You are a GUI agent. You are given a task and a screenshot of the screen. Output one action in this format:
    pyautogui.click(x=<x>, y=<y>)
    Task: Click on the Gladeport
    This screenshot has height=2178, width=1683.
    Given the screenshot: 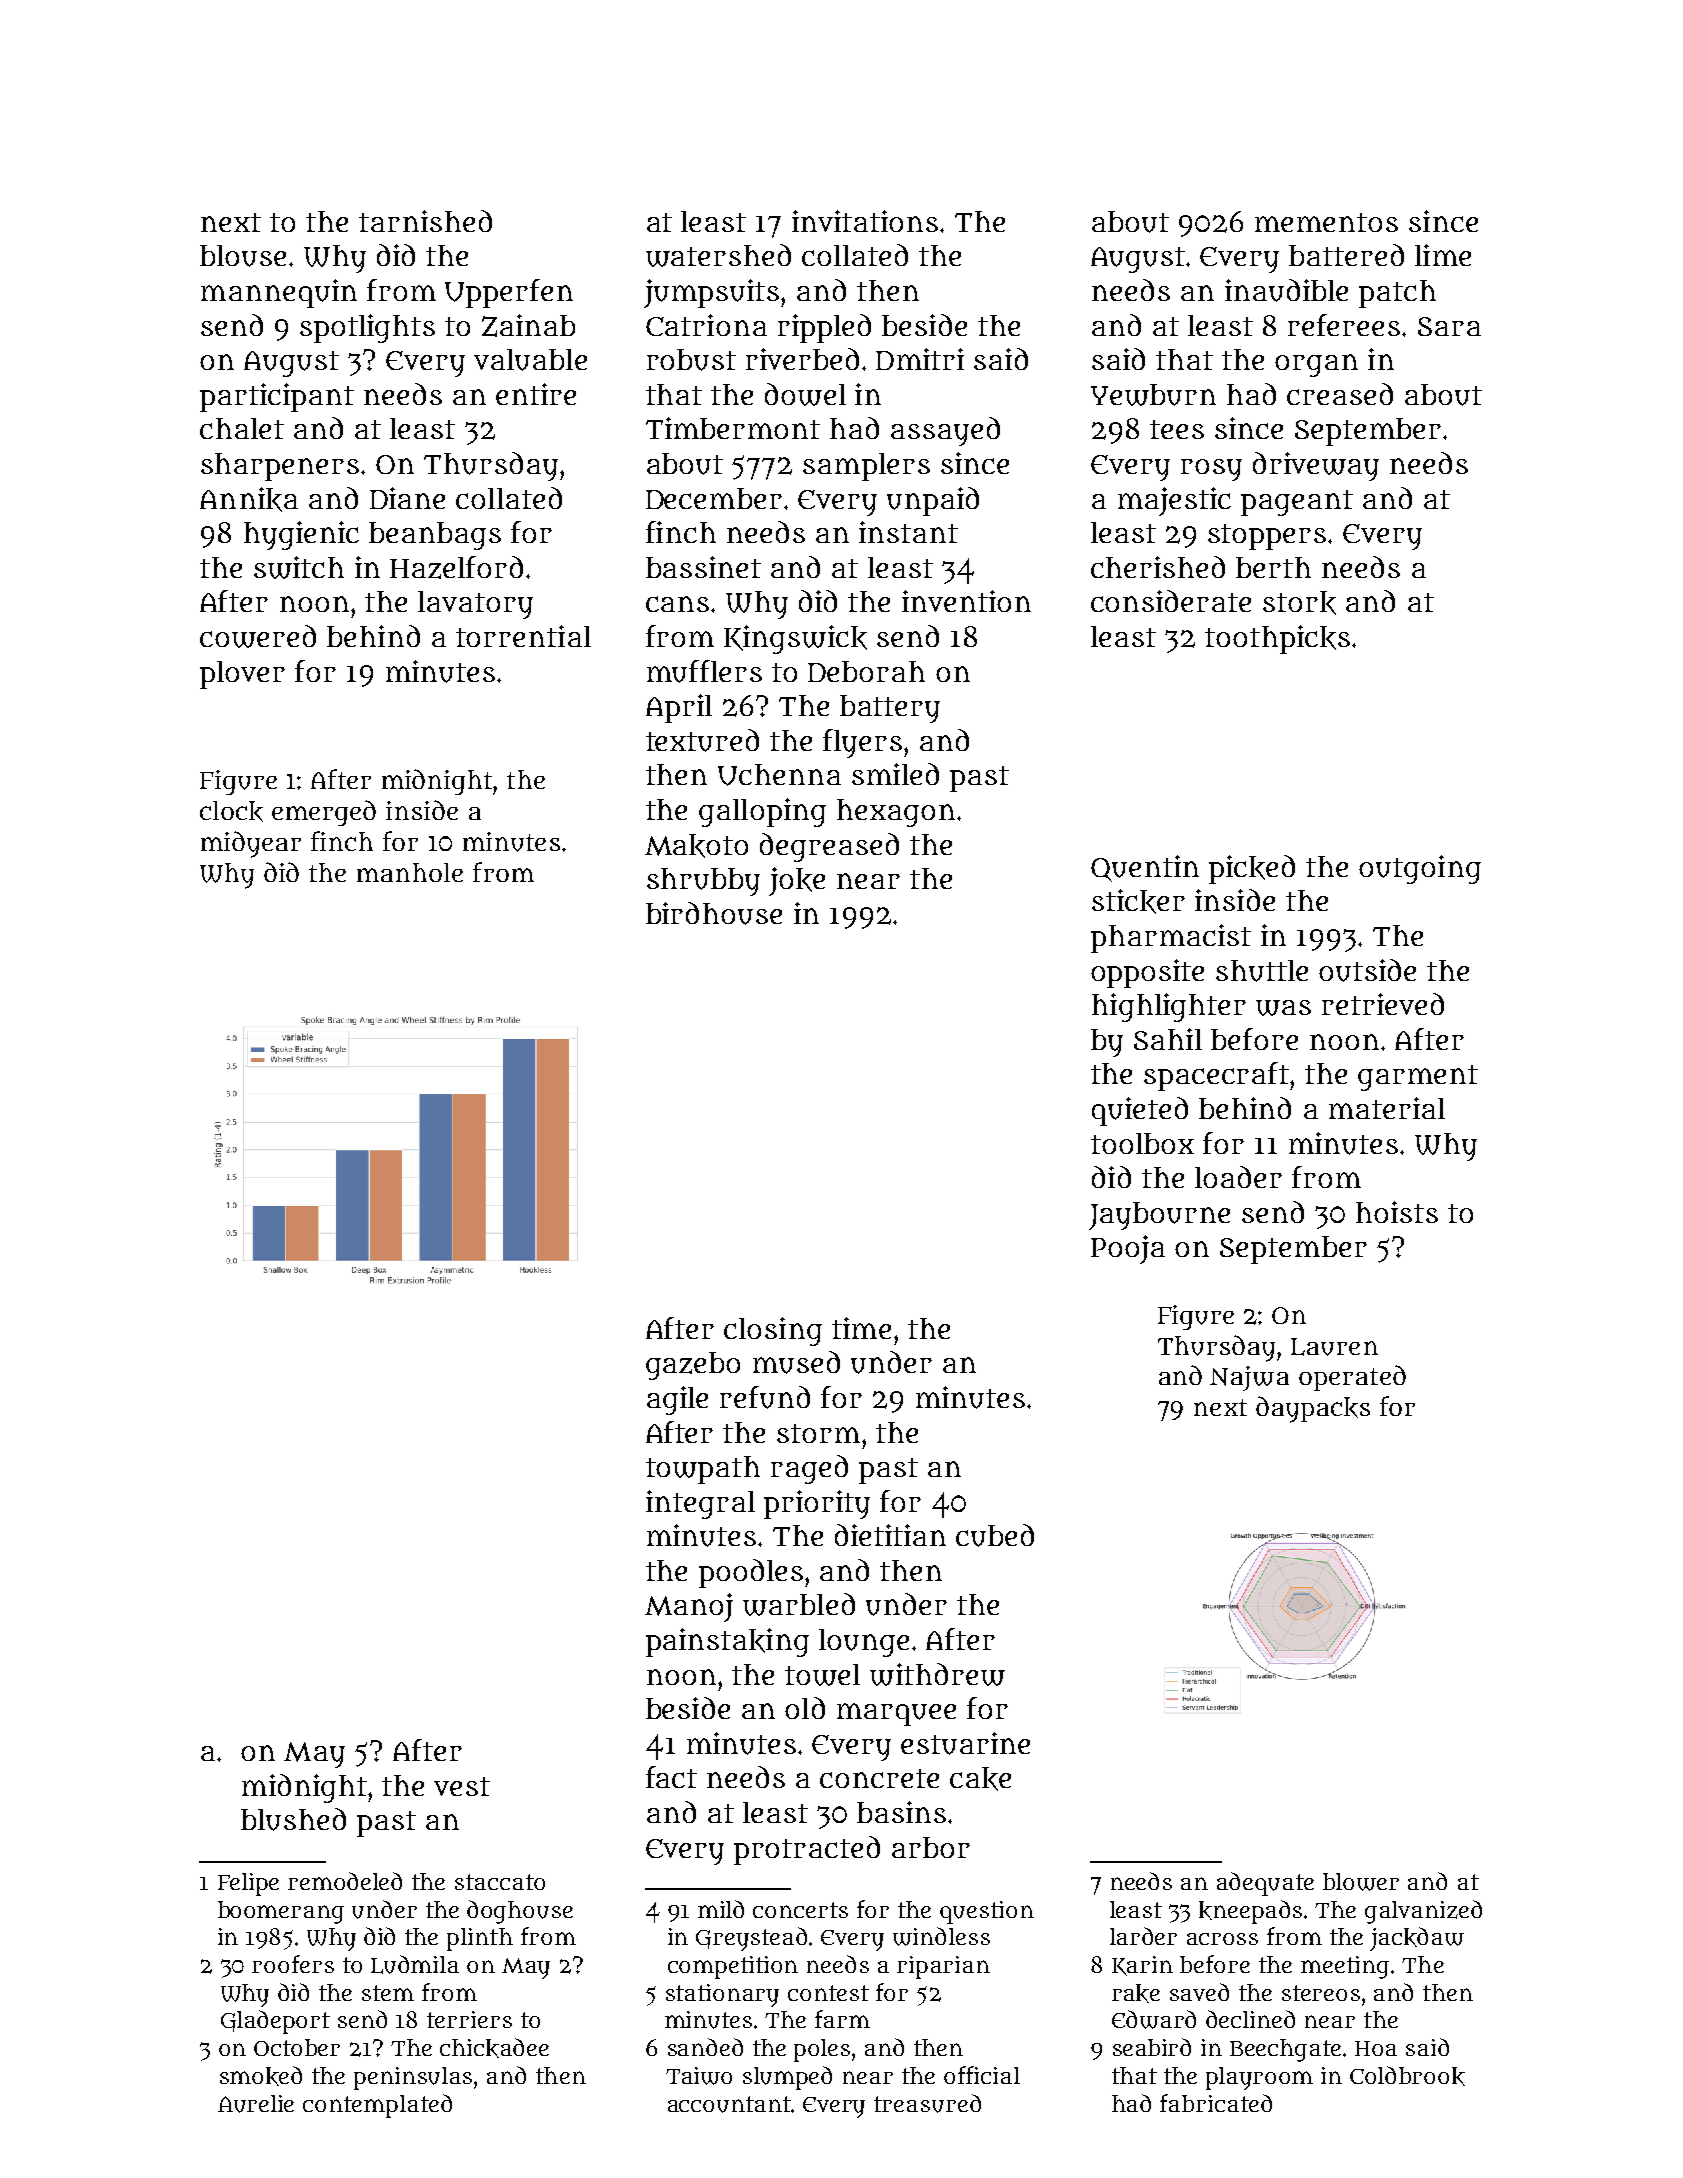 What is the action you would take?
    pyautogui.click(x=275, y=2022)
